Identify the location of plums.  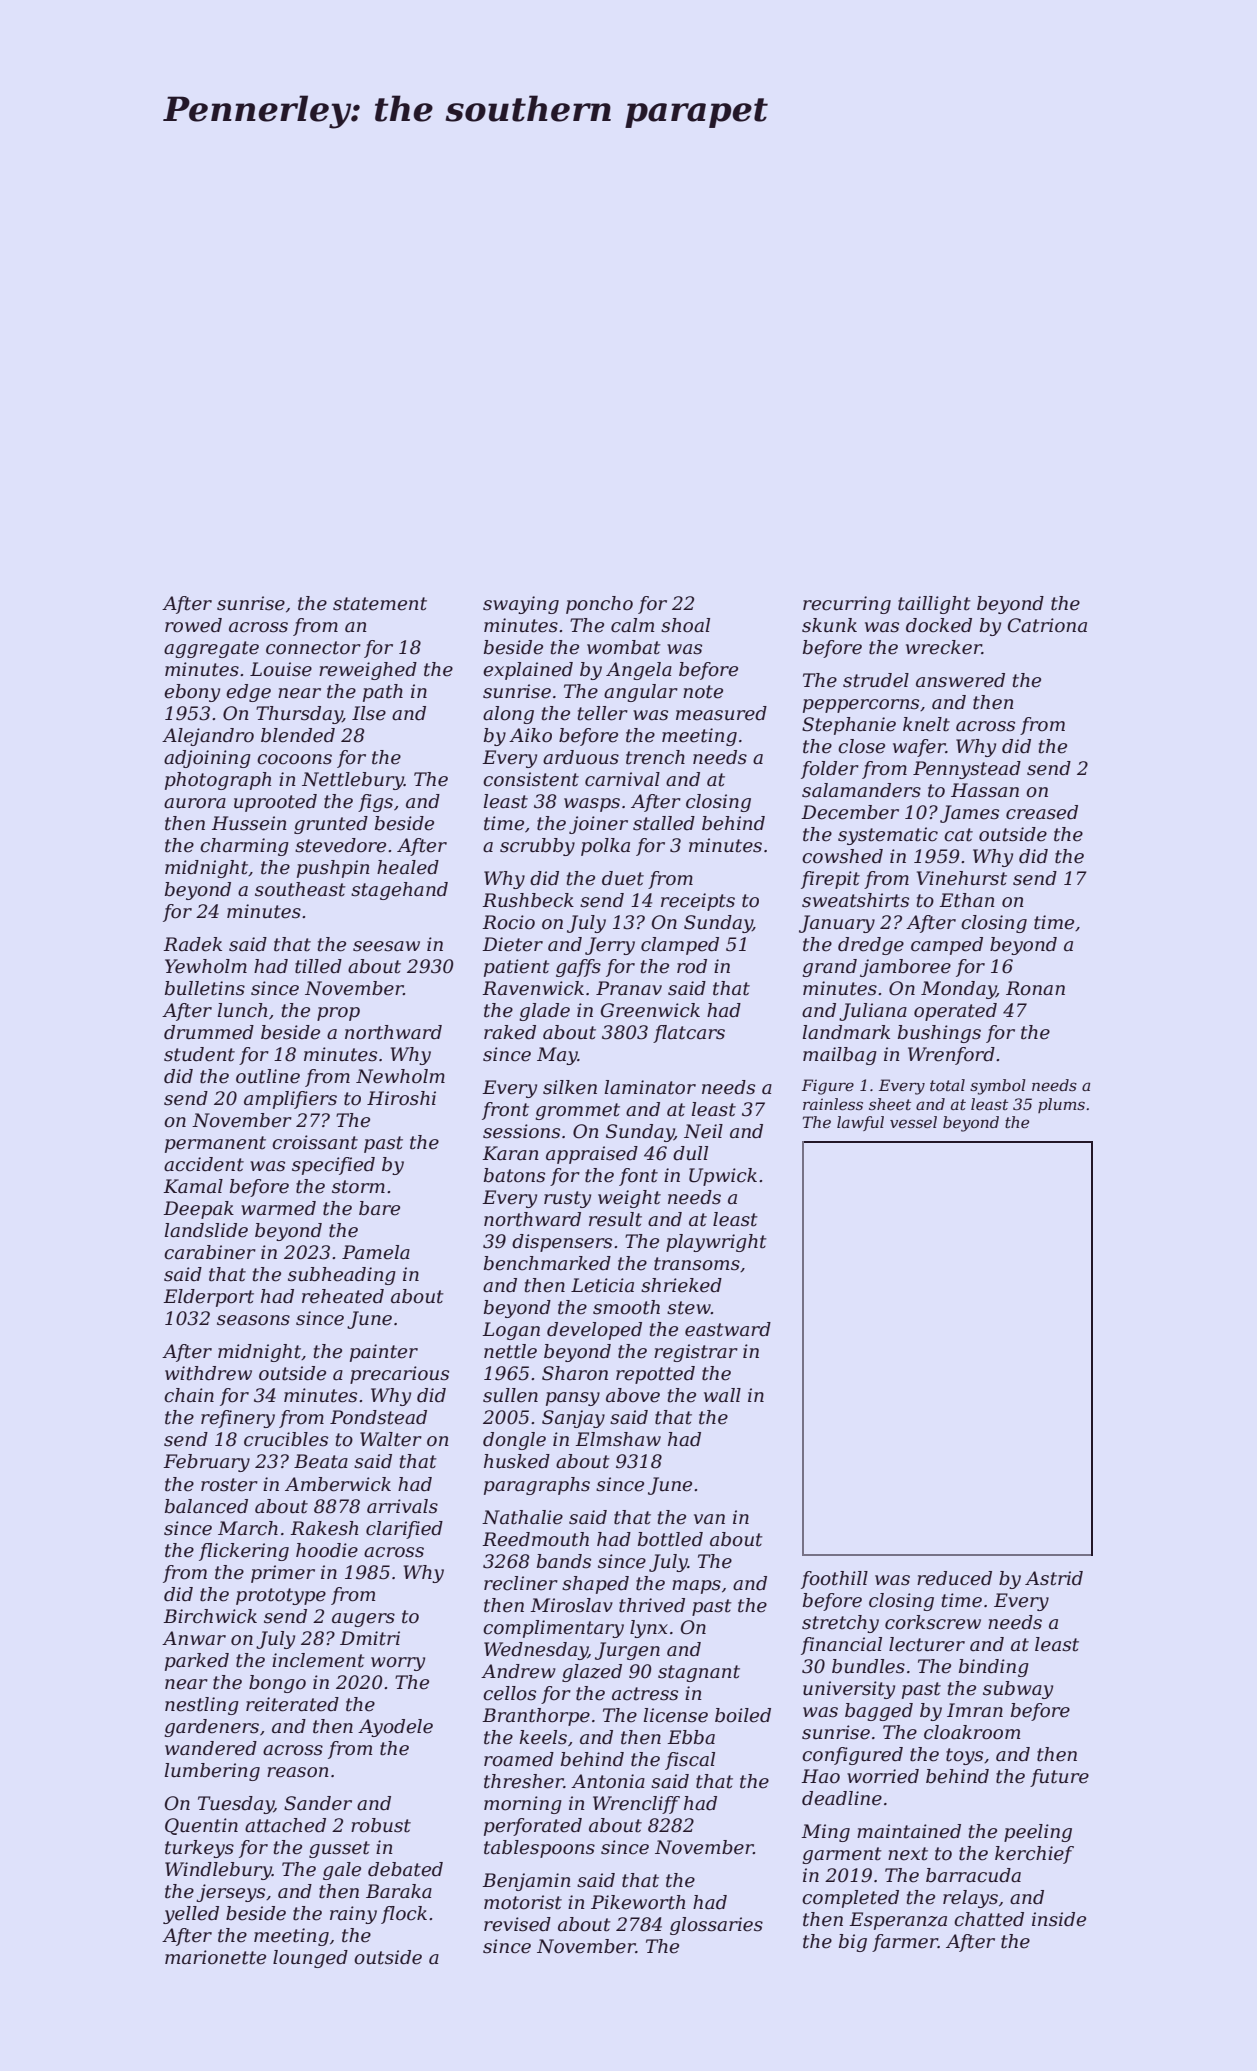
(1061, 1105).
